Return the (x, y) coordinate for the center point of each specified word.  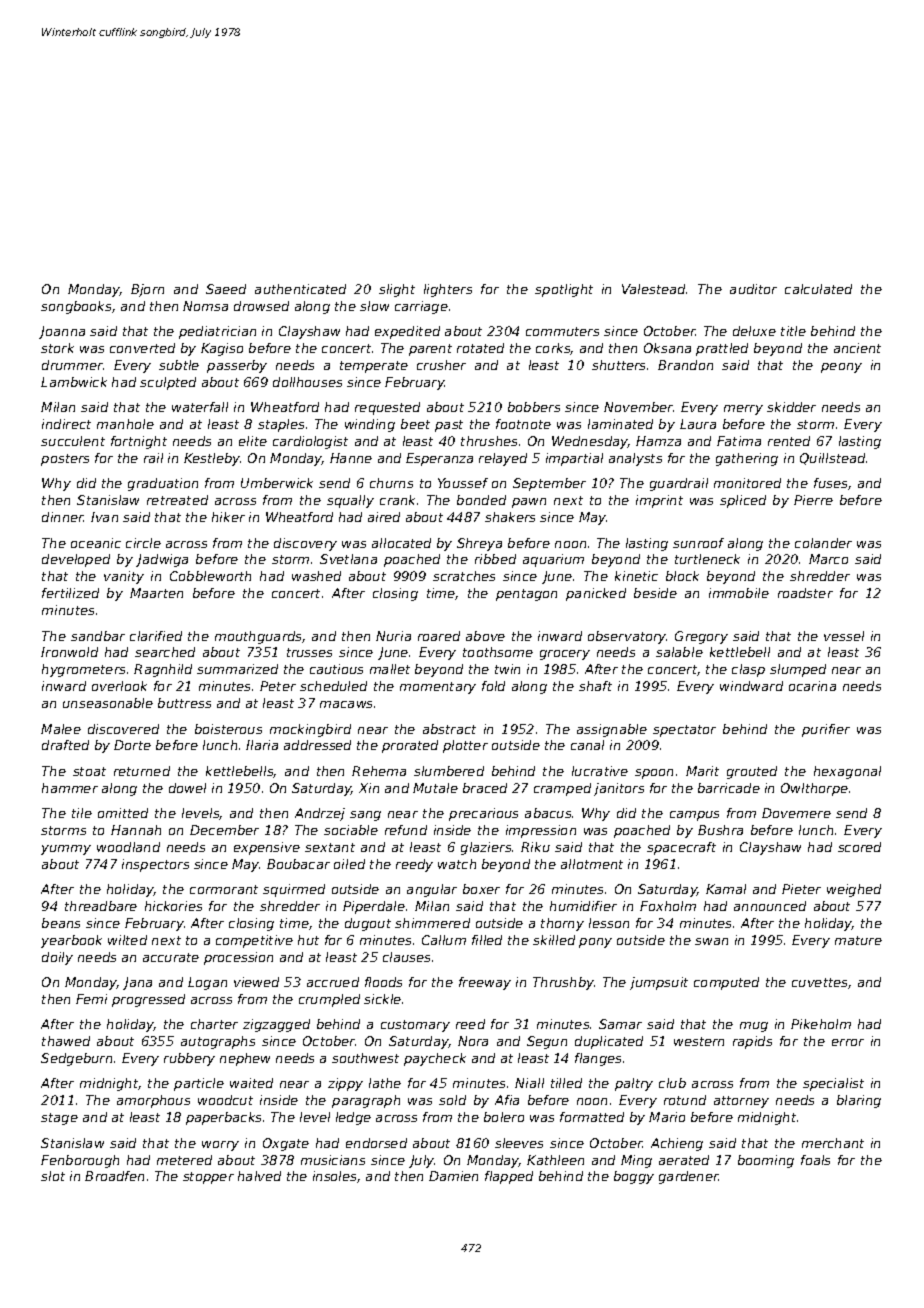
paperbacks (223, 1118)
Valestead (653, 289)
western (699, 1041)
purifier (826, 730)
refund (406, 830)
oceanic (96, 543)
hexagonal (847, 772)
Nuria (393, 636)
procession (238, 958)
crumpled (329, 1000)
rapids (752, 1042)
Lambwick (74, 382)
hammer (70, 788)
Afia (507, 1100)
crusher (441, 365)
